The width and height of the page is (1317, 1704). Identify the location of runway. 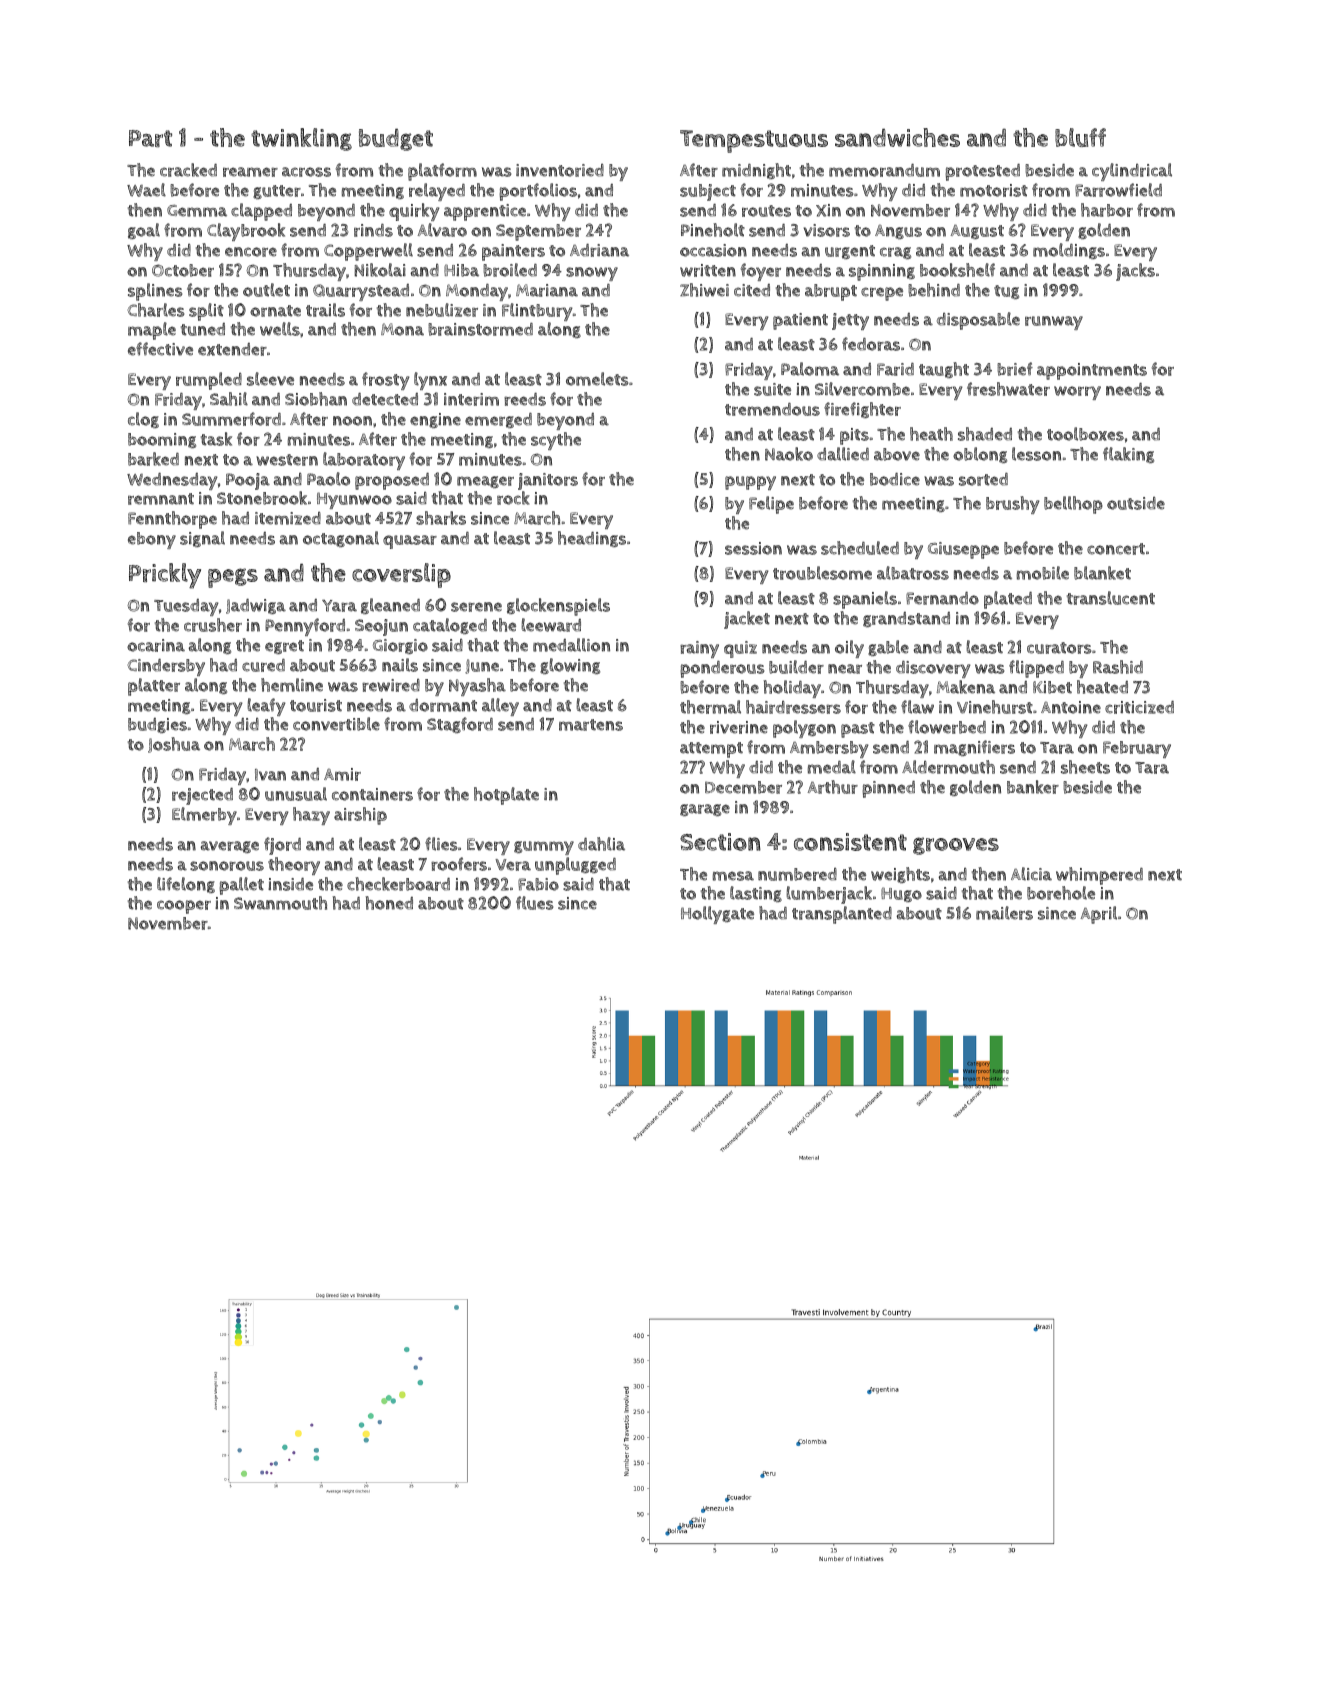
(1054, 323).
